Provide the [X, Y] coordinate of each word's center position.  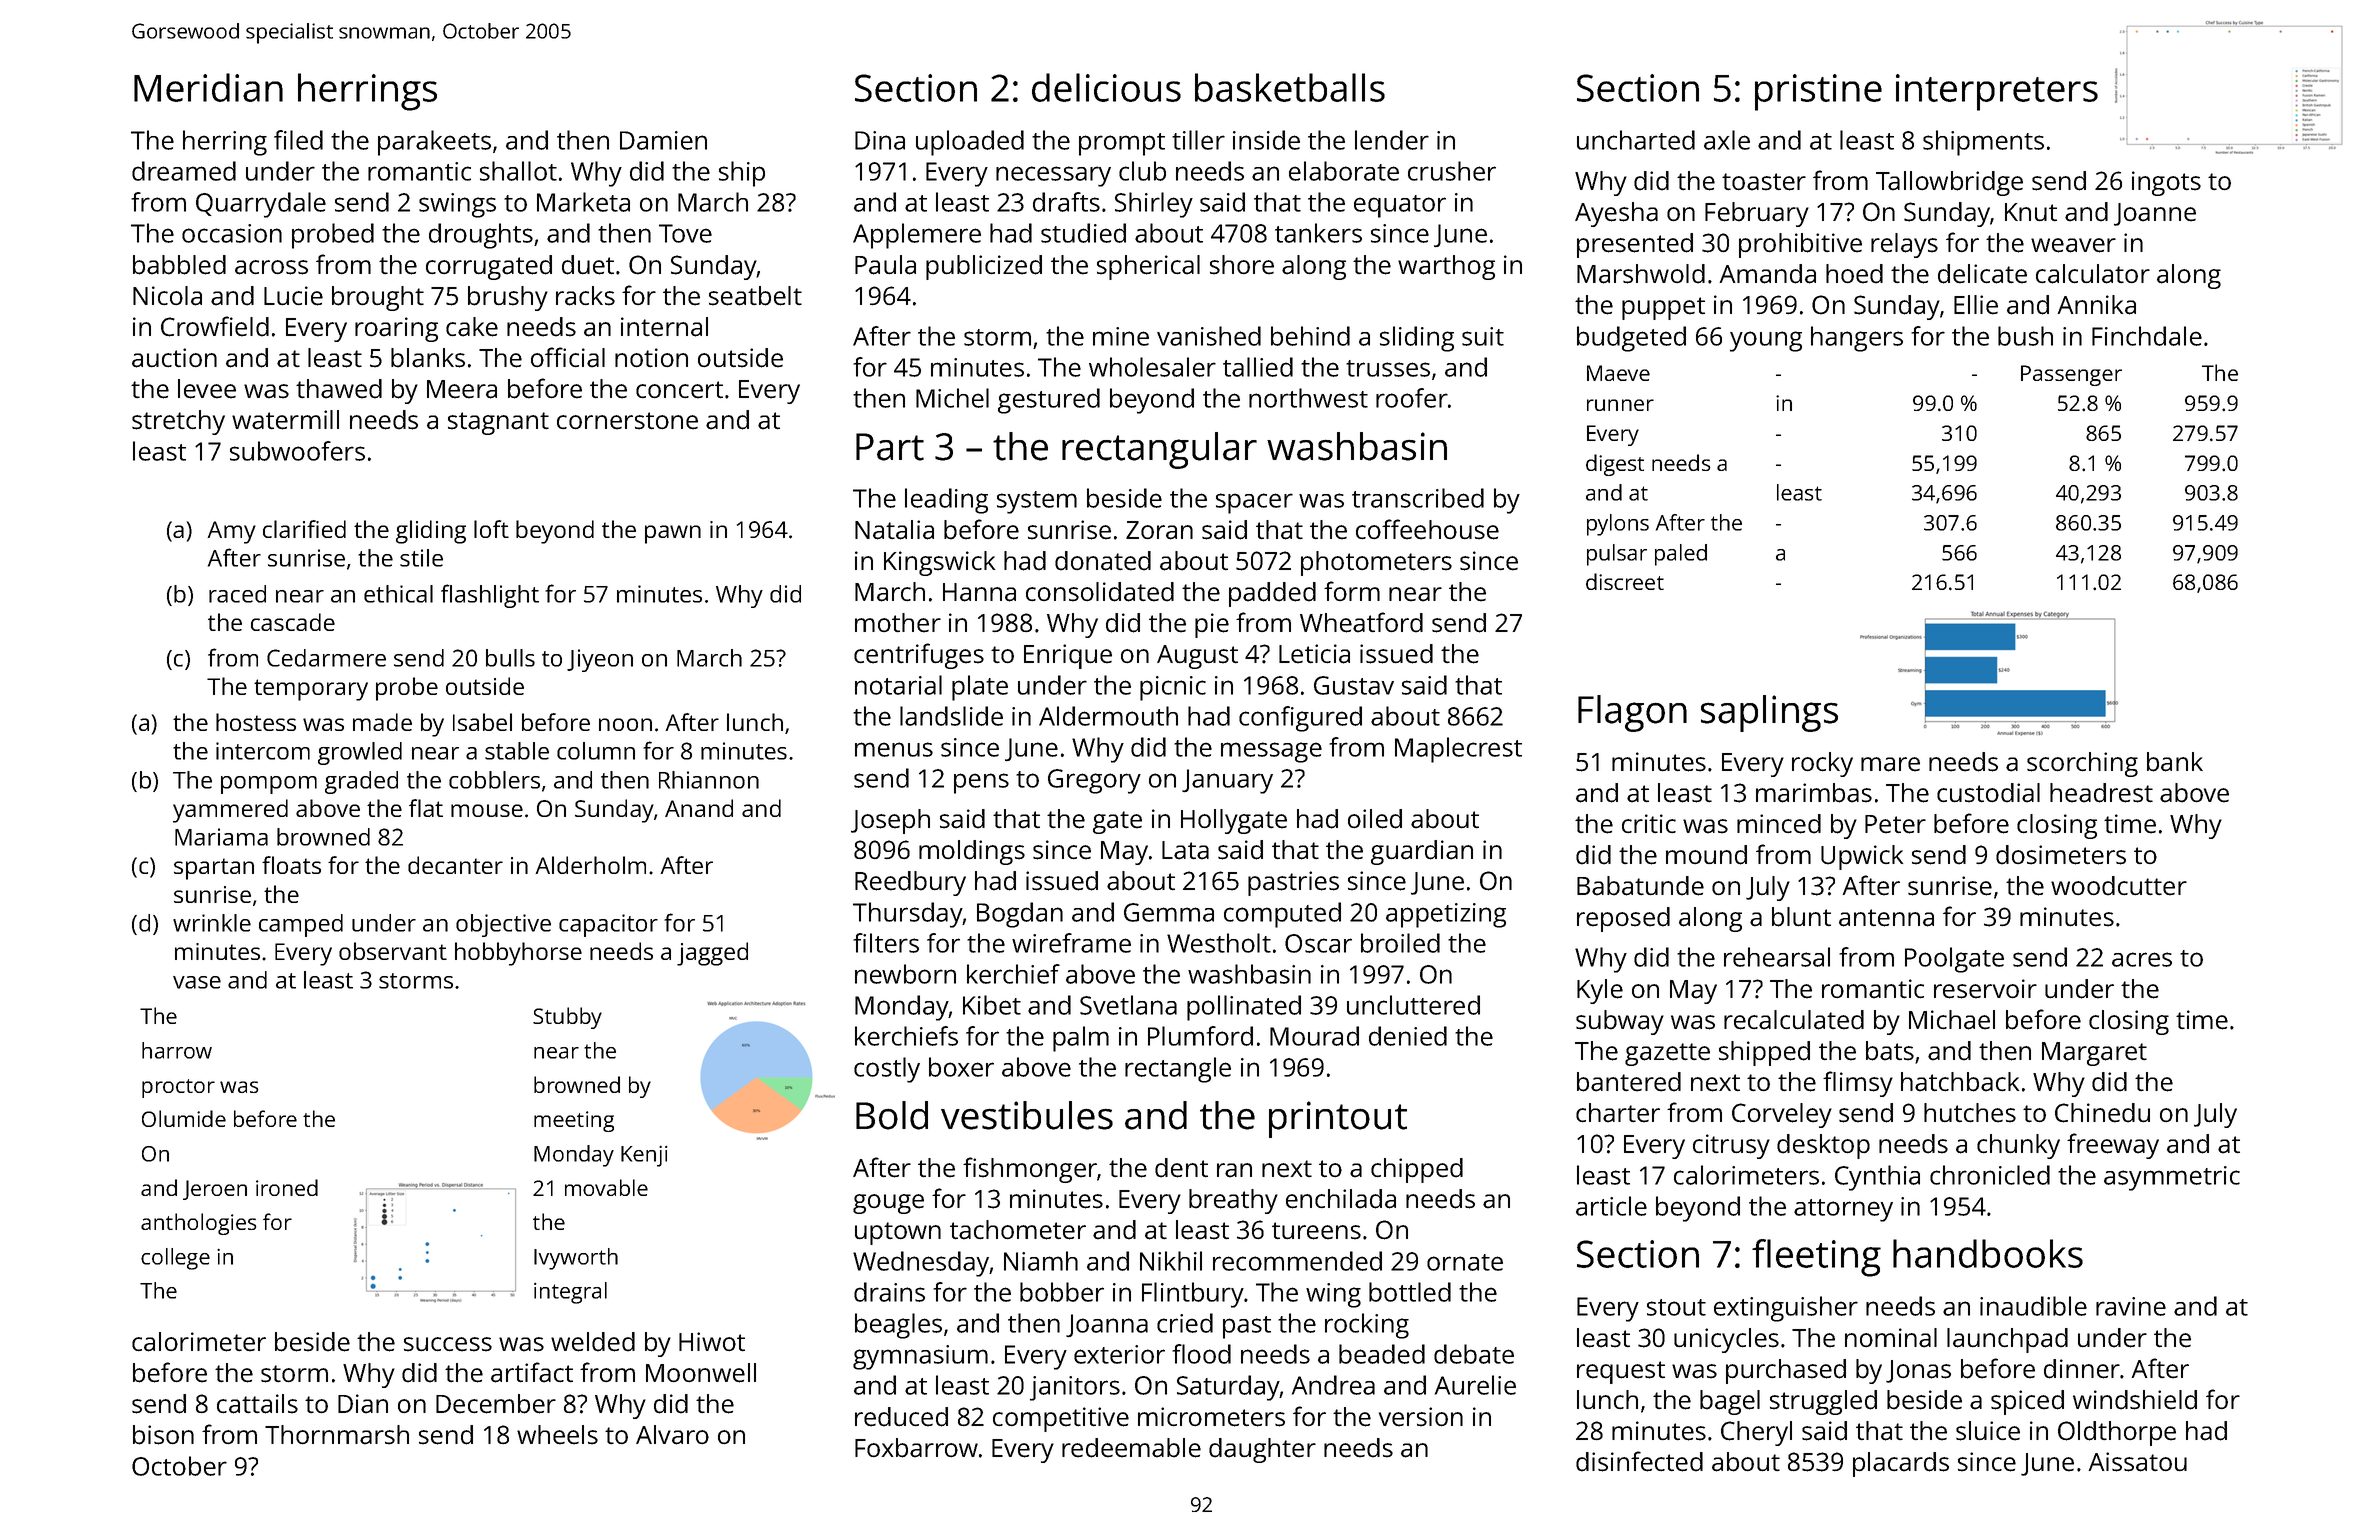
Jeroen [215, 1190]
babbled [179, 265]
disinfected [1639, 1461]
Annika [2097, 305]
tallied [1258, 367]
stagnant [498, 423]
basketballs [1290, 87]
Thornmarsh [337, 1435]
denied [1408, 1036]
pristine [1818, 92]
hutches [1970, 1113]
